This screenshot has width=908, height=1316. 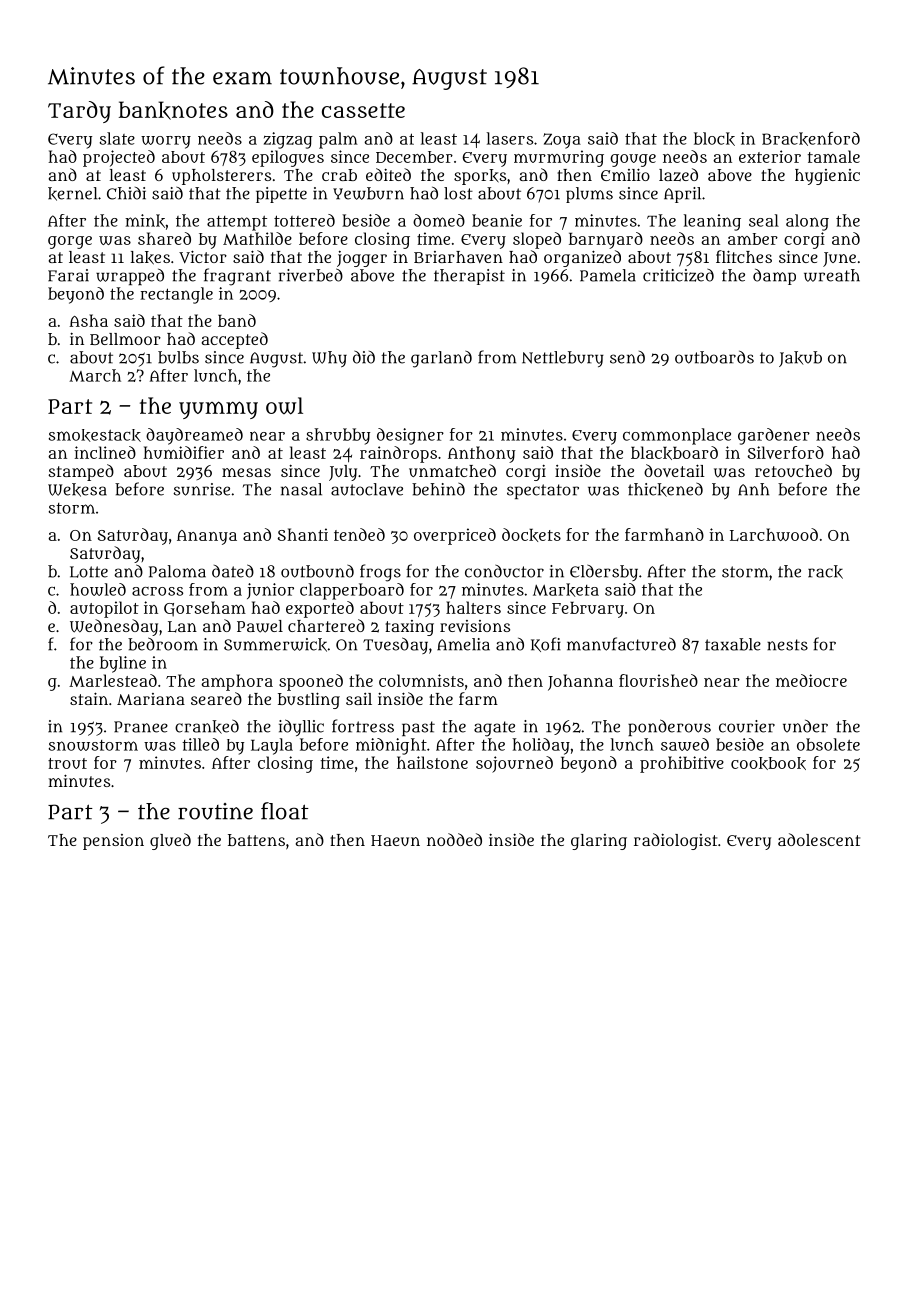 What do you see at coordinates (395, 840) in the screenshot?
I see `Haeun` at bounding box center [395, 840].
